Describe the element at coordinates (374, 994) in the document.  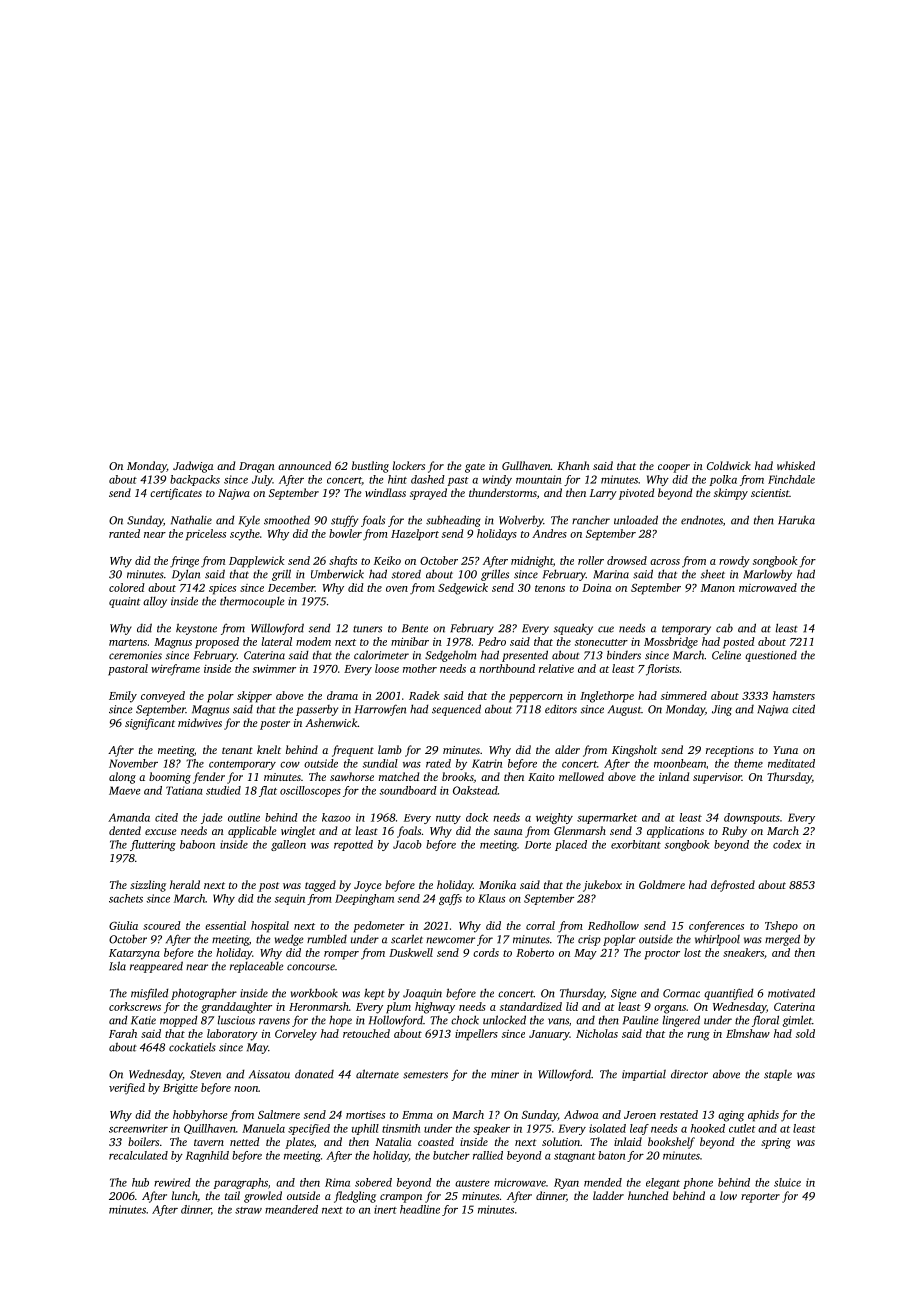
I see `kept` at that location.
